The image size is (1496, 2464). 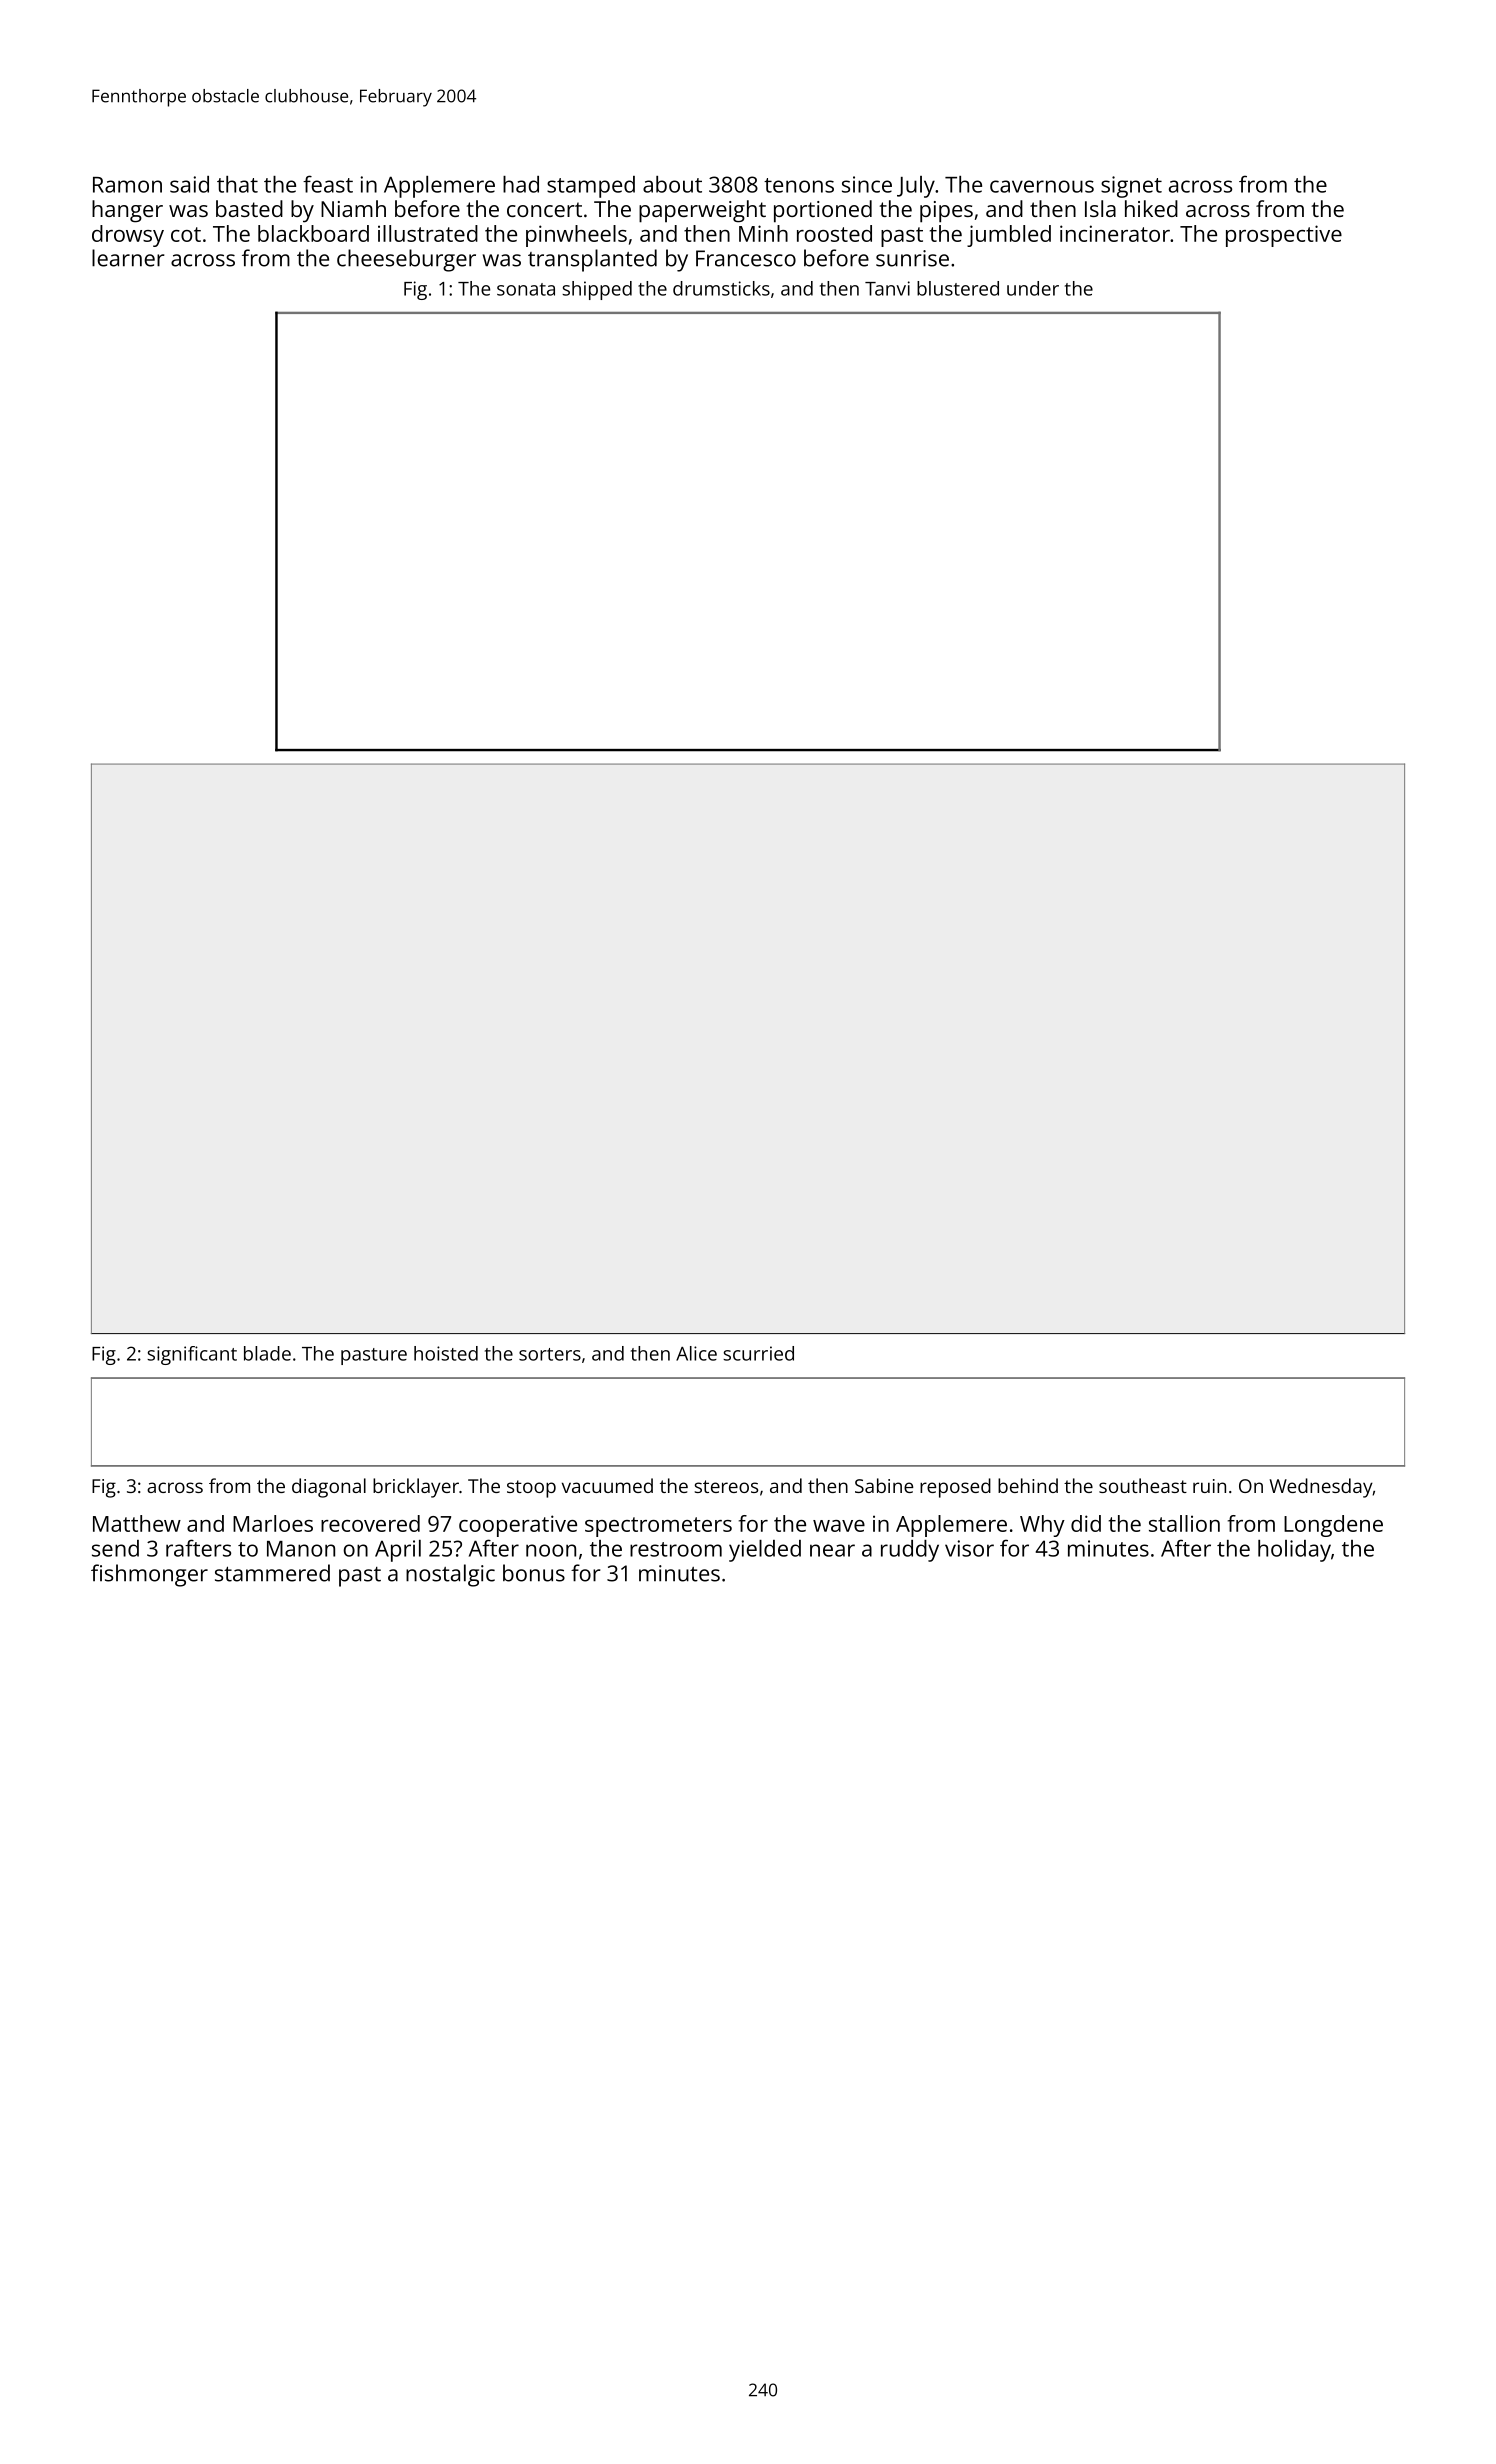 What do you see at coordinates (597, 290) in the page?
I see `shipped` at bounding box center [597, 290].
